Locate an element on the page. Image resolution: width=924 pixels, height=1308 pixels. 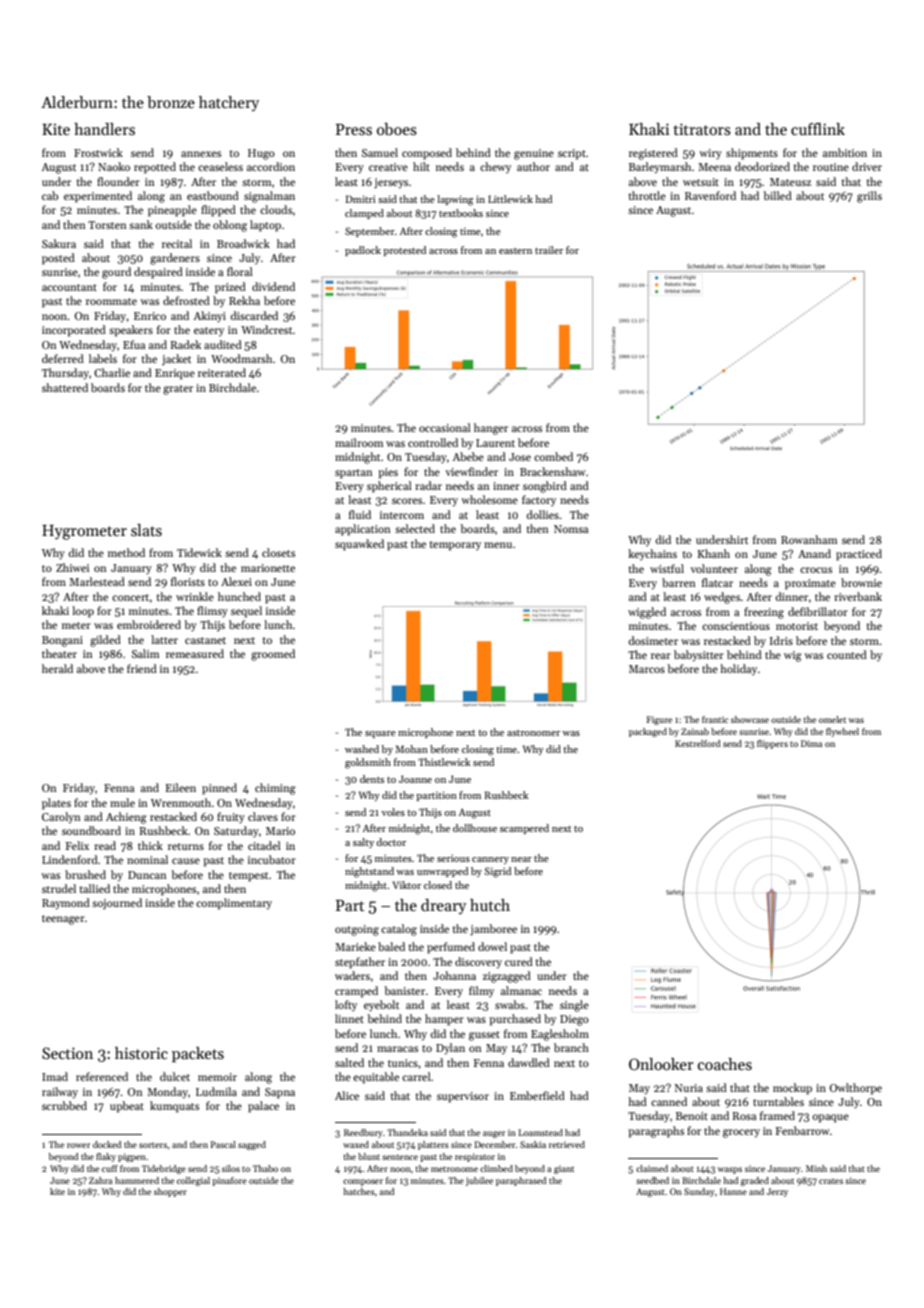
coaches is located at coordinates (725, 1064).
